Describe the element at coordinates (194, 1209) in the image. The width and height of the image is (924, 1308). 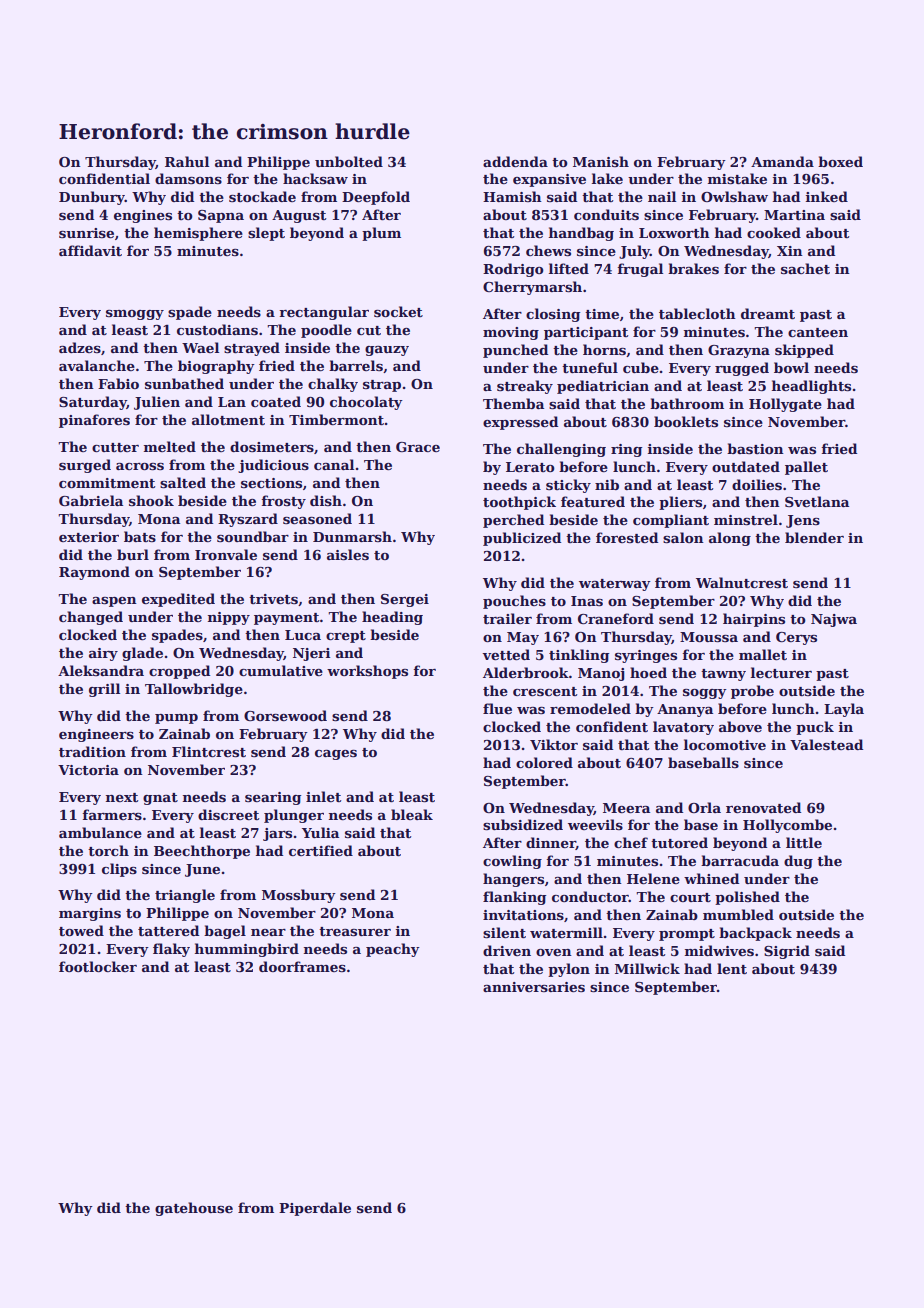
I see `gatehouse` at that location.
